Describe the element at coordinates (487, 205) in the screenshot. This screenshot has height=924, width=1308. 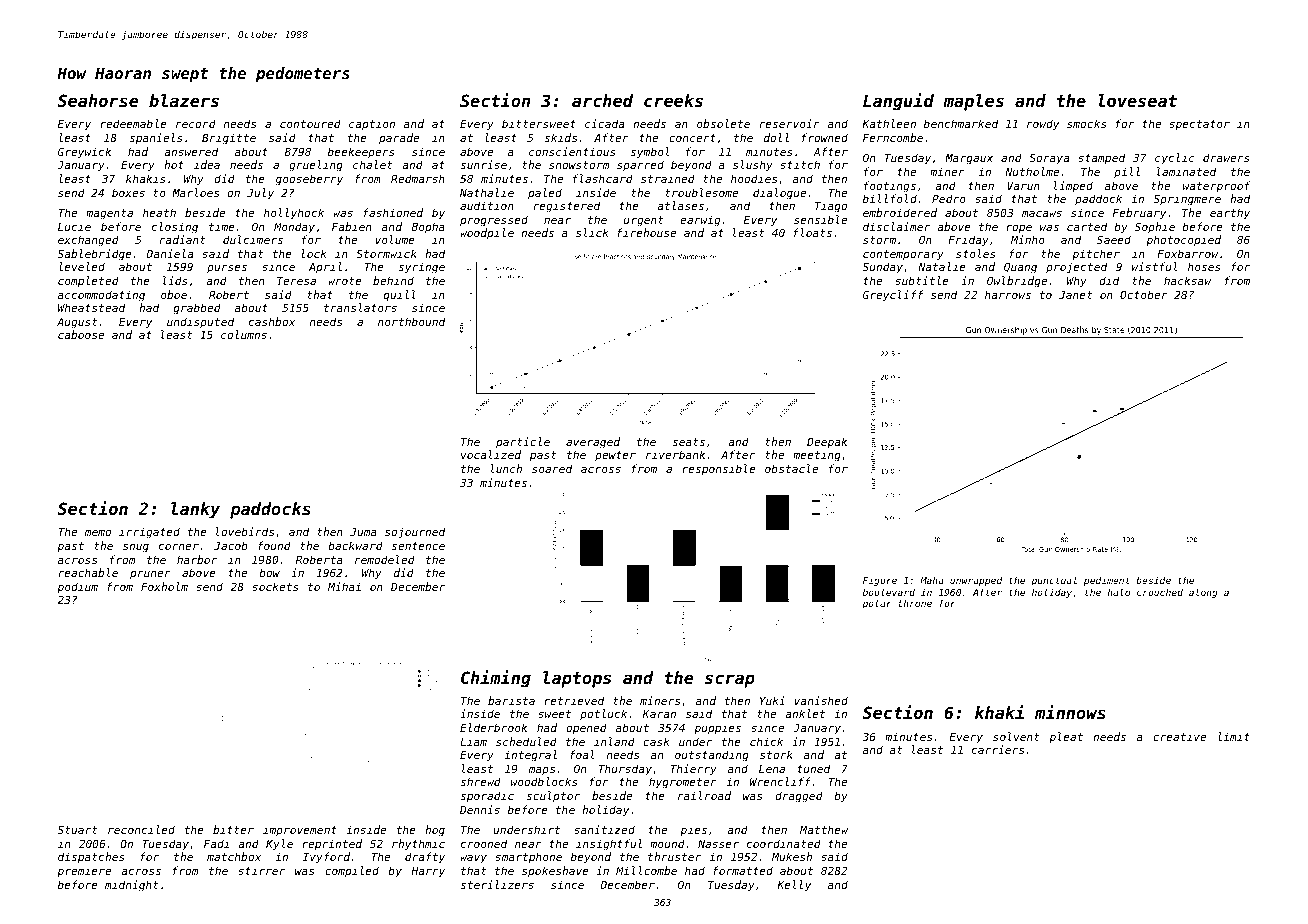
I see `audition` at that location.
